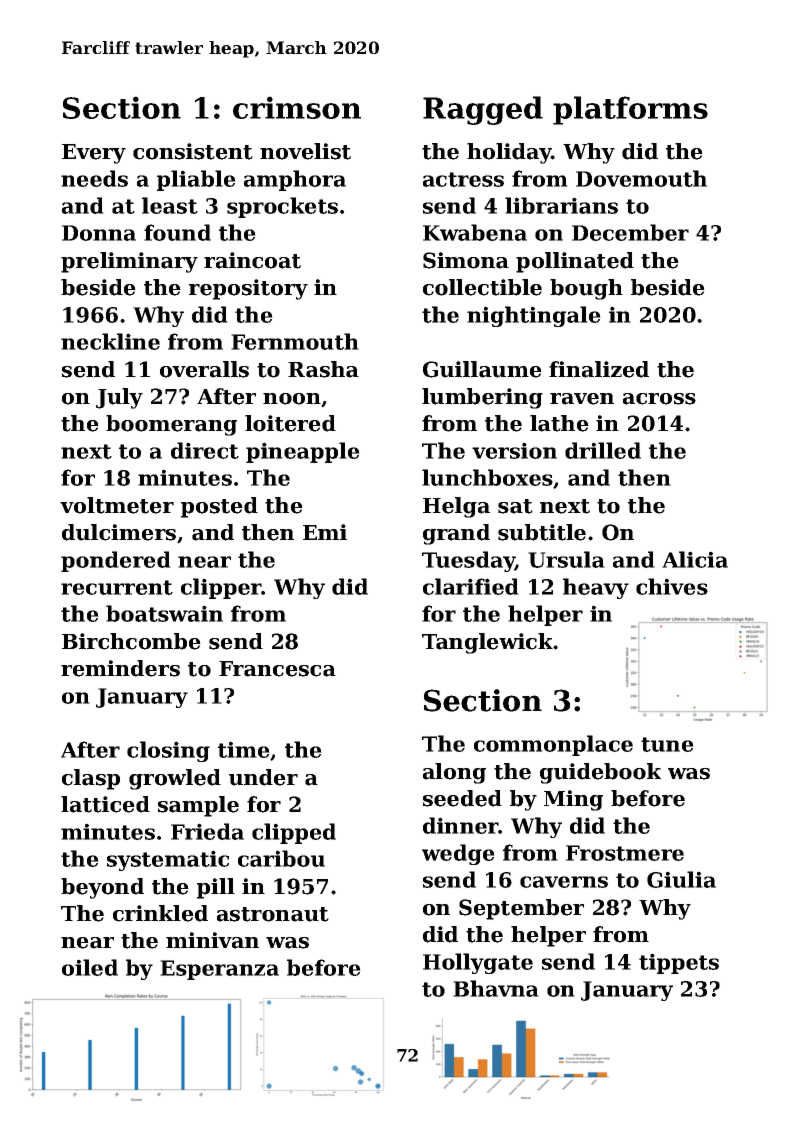 This page has width=792, height=1124. What do you see at coordinates (695, 559) in the page?
I see `Alicia` at bounding box center [695, 559].
